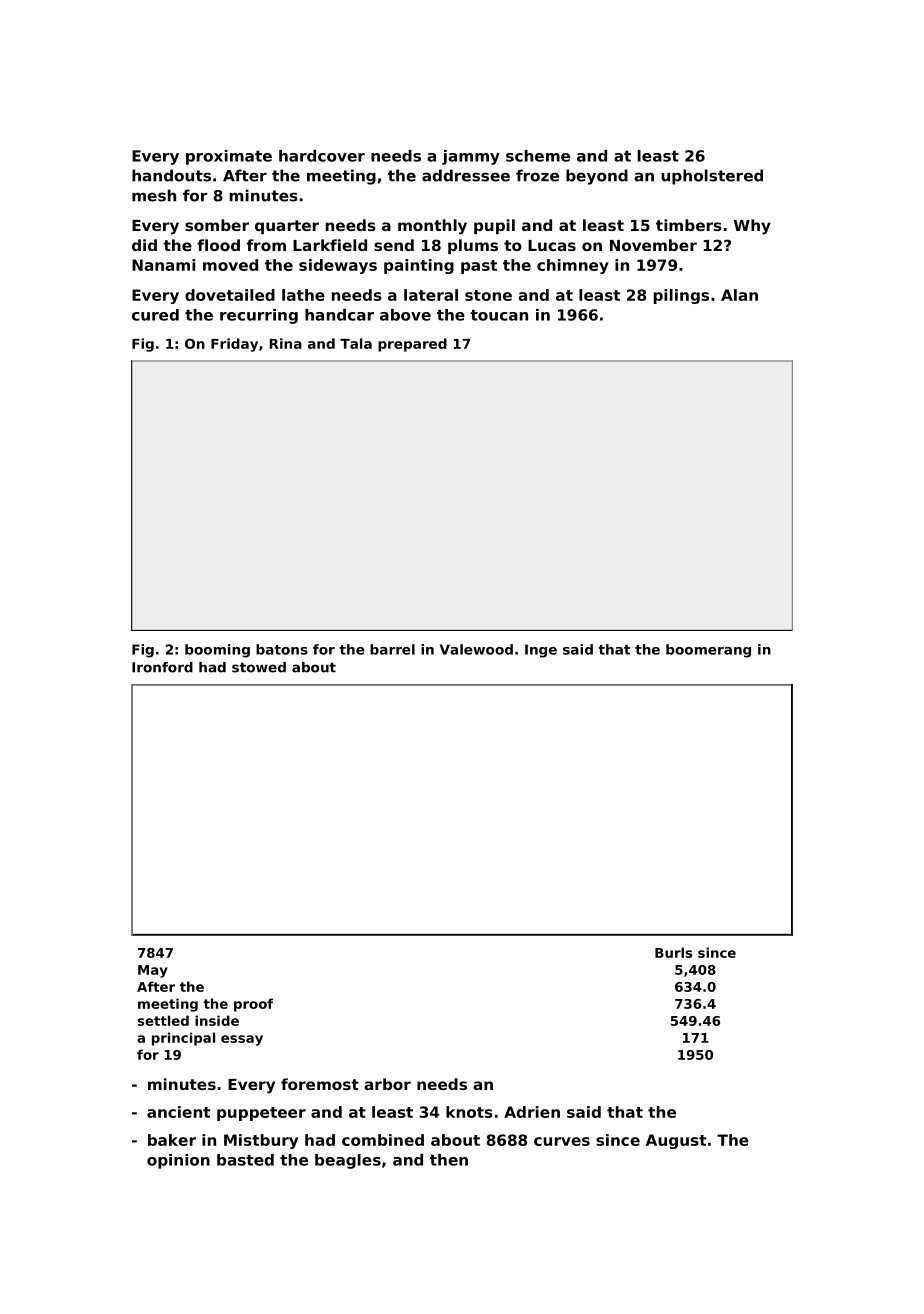 Image resolution: width=924 pixels, height=1314 pixels. What do you see at coordinates (217, 651) in the image?
I see `booming` at bounding box center [217, 651].
